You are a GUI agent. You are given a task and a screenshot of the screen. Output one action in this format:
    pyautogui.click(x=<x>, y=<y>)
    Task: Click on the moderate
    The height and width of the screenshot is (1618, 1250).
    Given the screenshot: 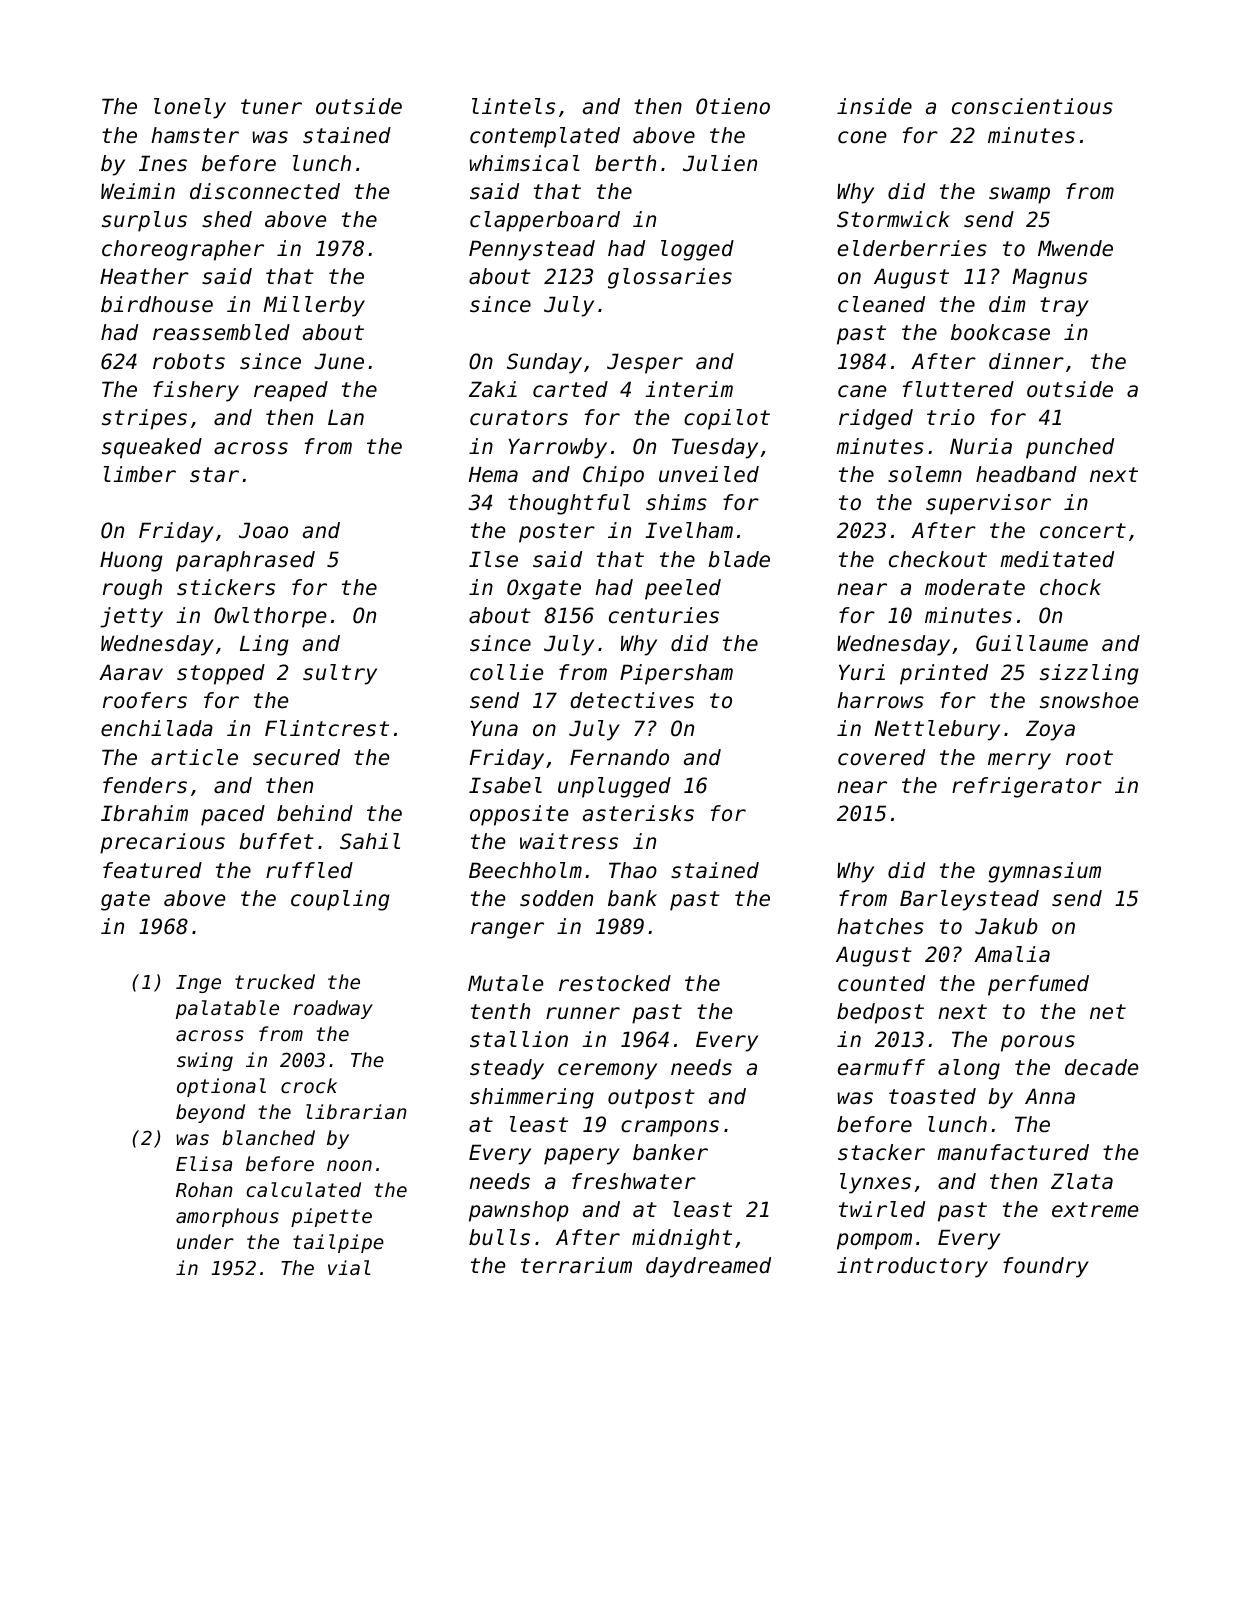 What is the action you would take?
    pyautogui.click(x=975, y=587)
